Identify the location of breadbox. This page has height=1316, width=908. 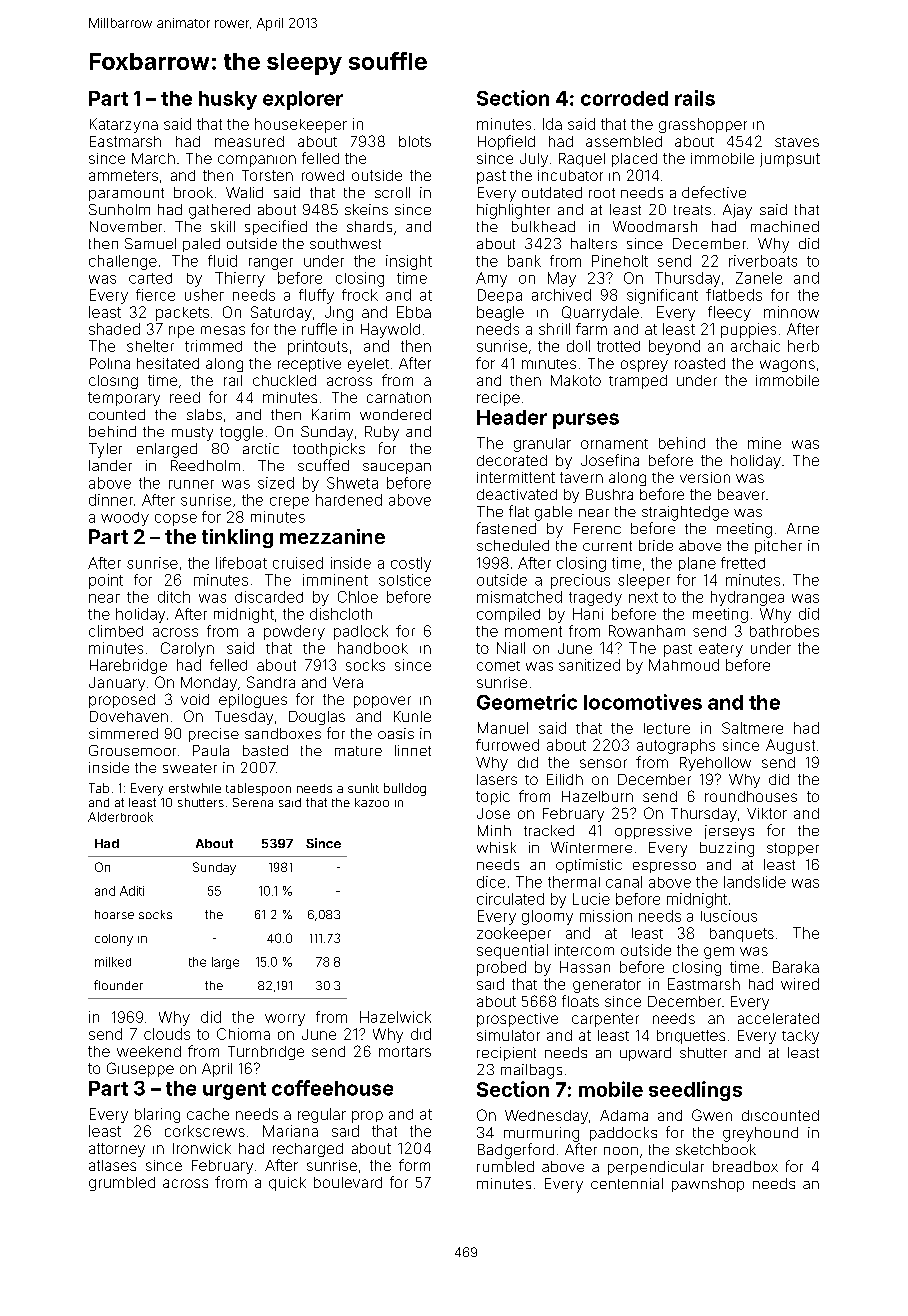
(745, 1166).
